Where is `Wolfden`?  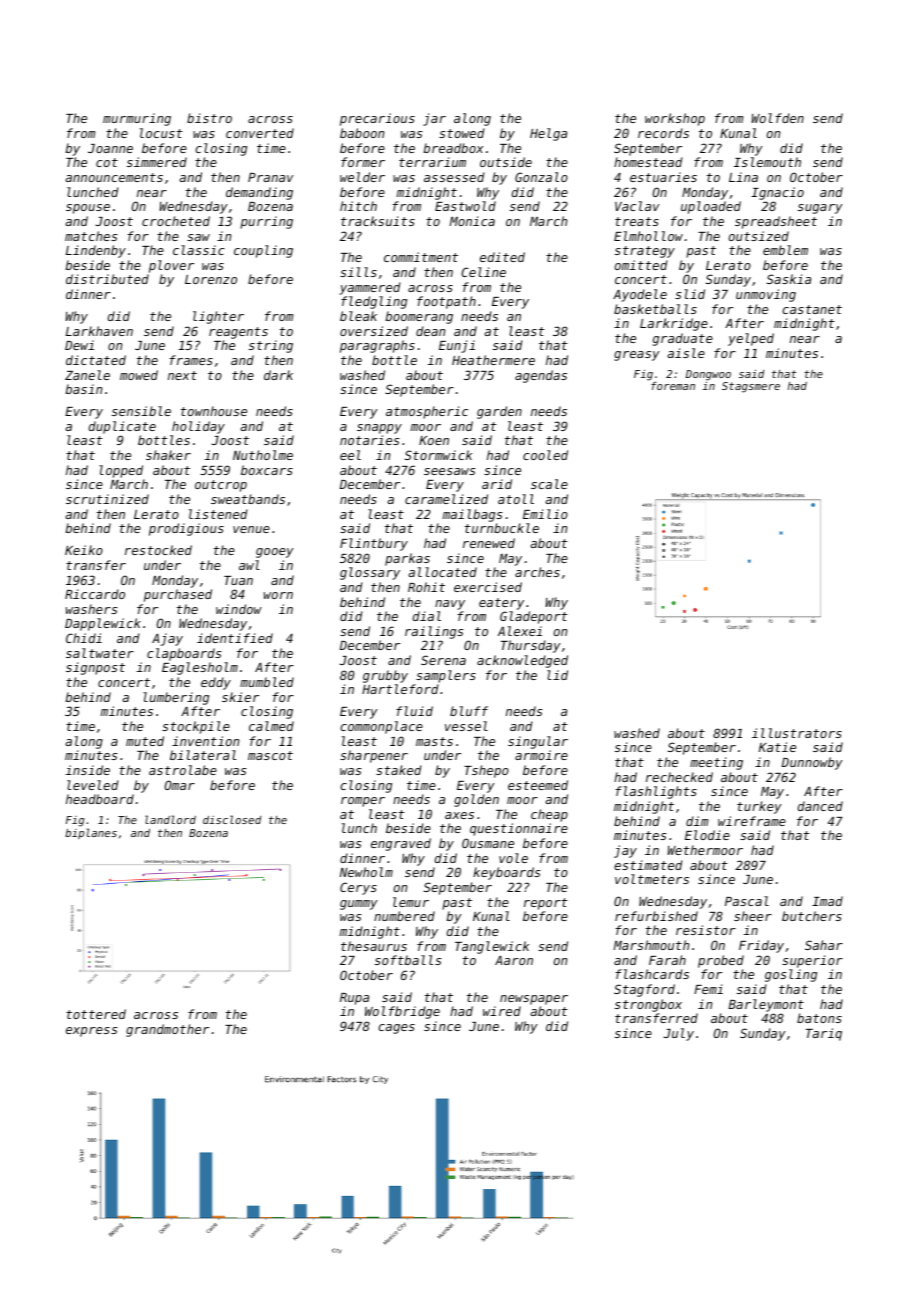
Wolfden is located at coordinates (778, 118).
